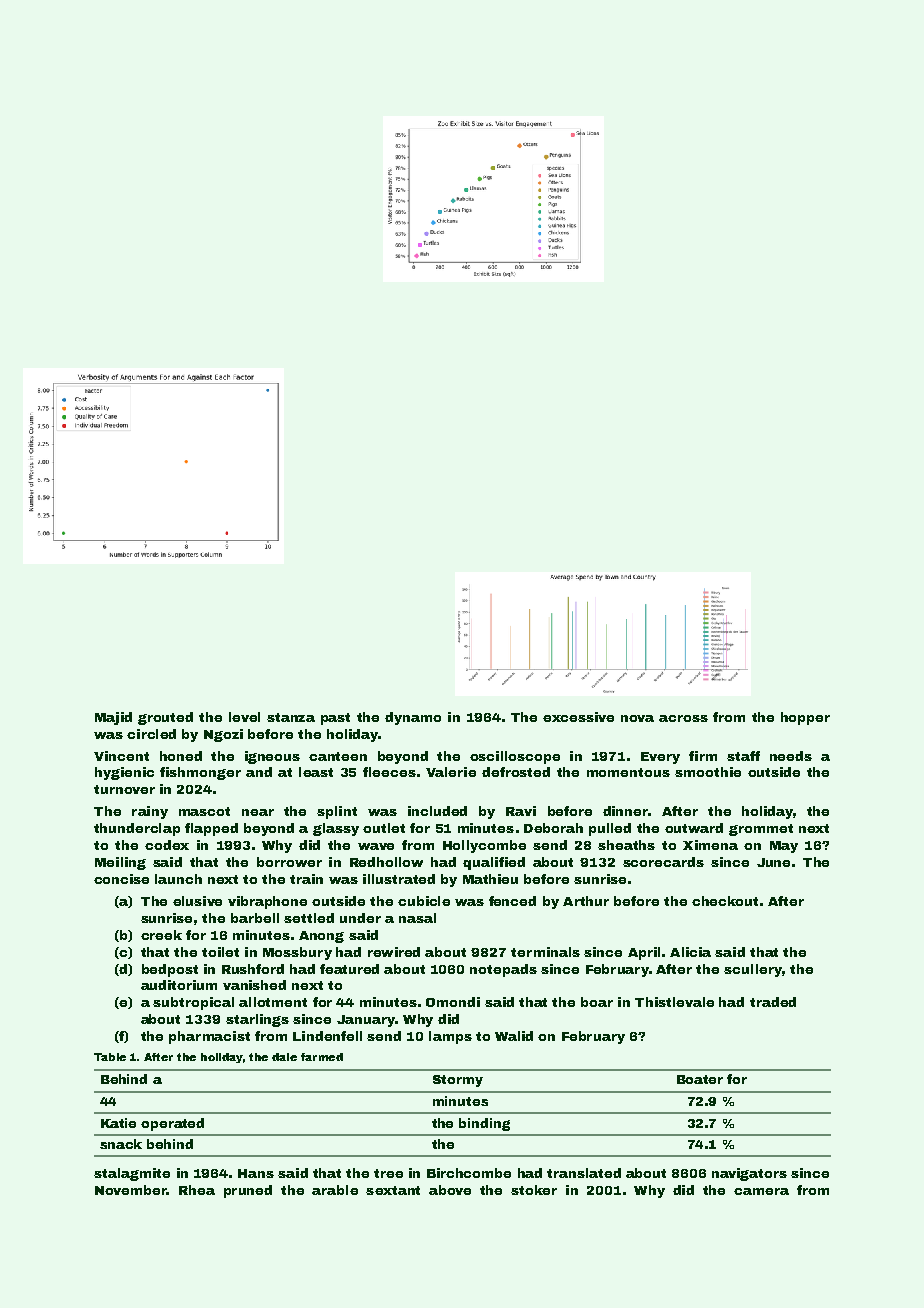 This screenshot has width=924, height=1308. What do you see at coordinates (761, 1191) in the screenshot?
I see `camera` at bounding box center [761, 1191].
